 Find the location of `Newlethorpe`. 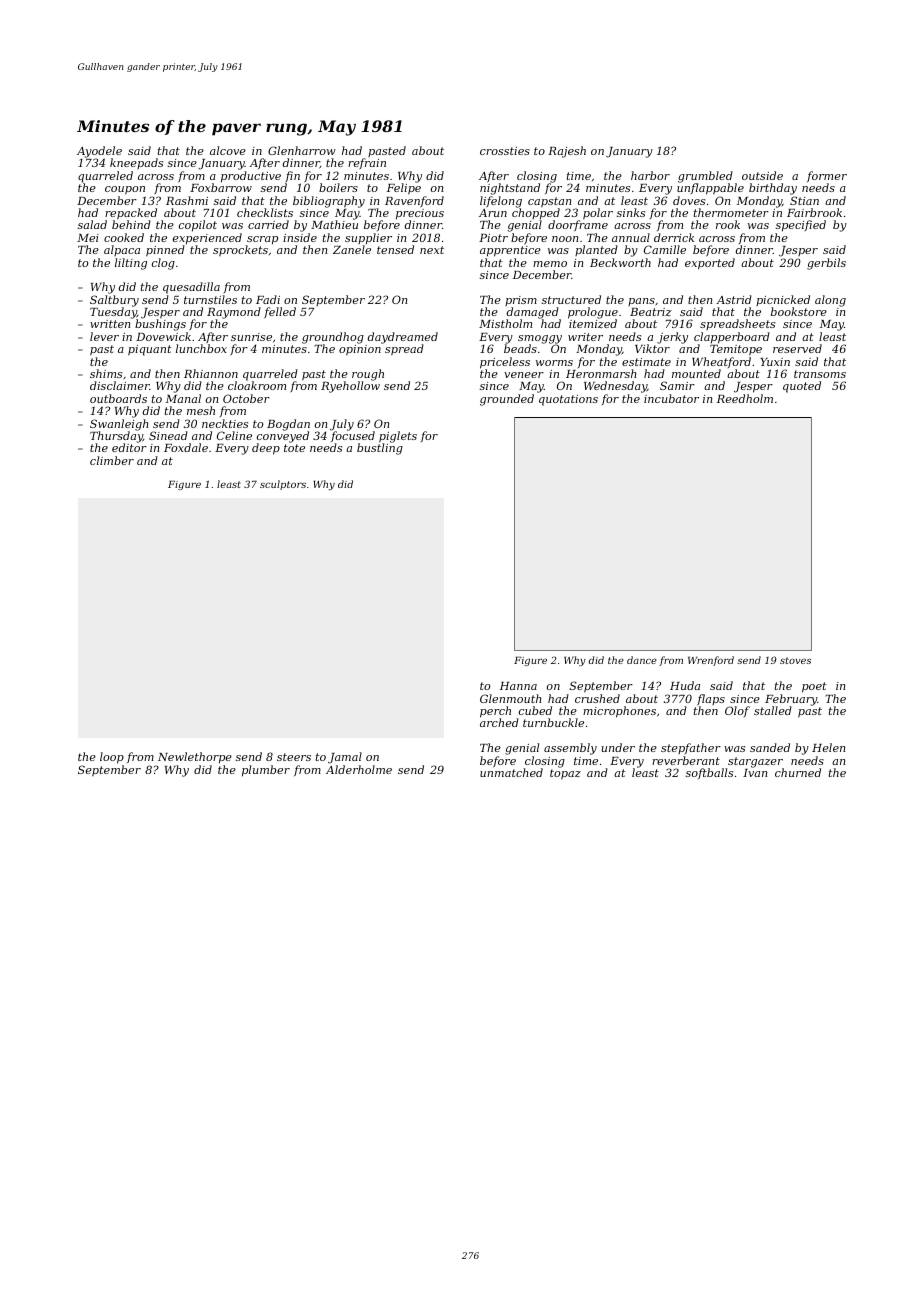

Newlethorpe is located at coordinates (195, 758).
